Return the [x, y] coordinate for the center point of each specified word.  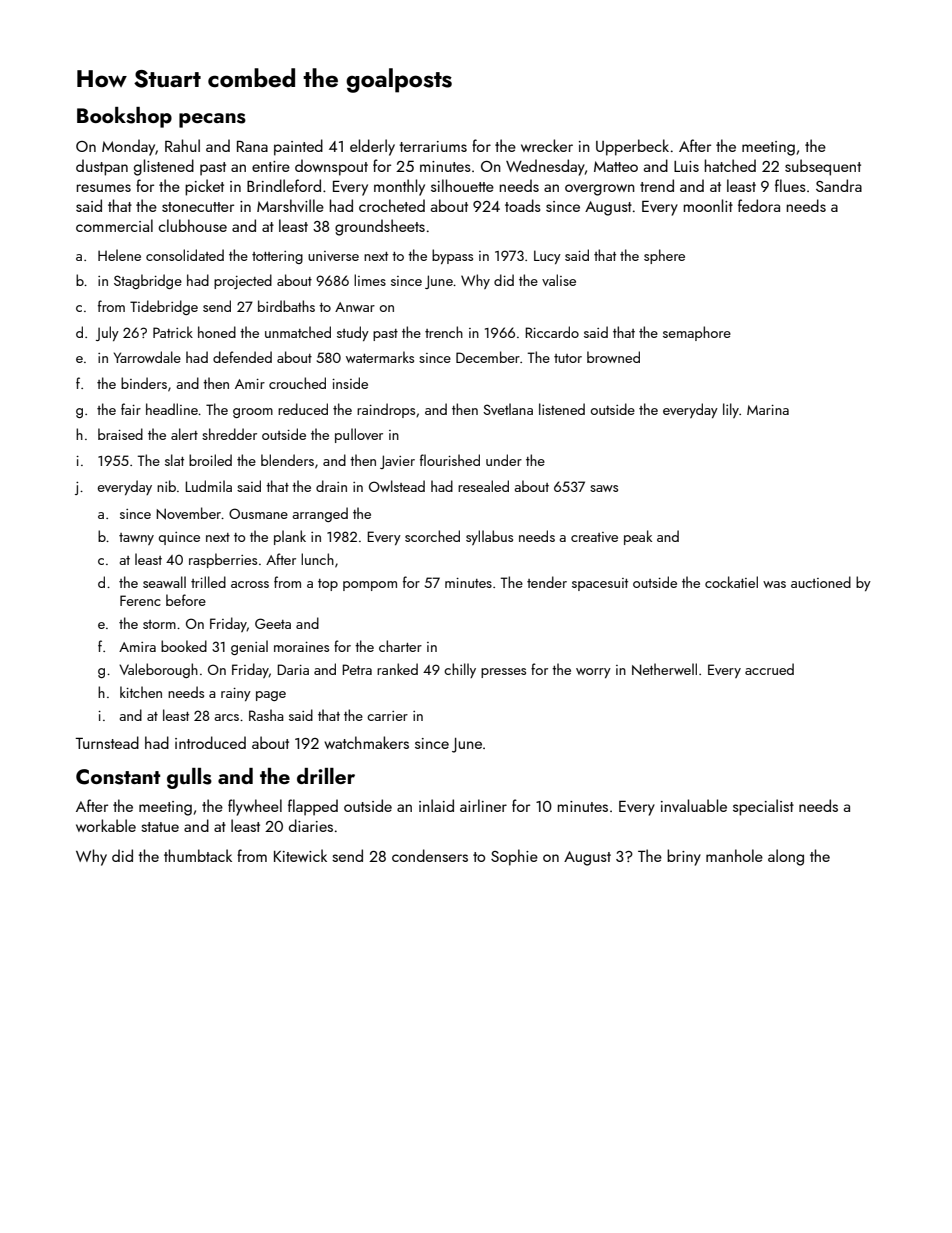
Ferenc [140, 600]
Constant [118, 777]
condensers [430, 855]
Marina [768, 410]
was [774, 584]
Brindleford [284, 185]
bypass [452, 256]
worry [593, 673]
